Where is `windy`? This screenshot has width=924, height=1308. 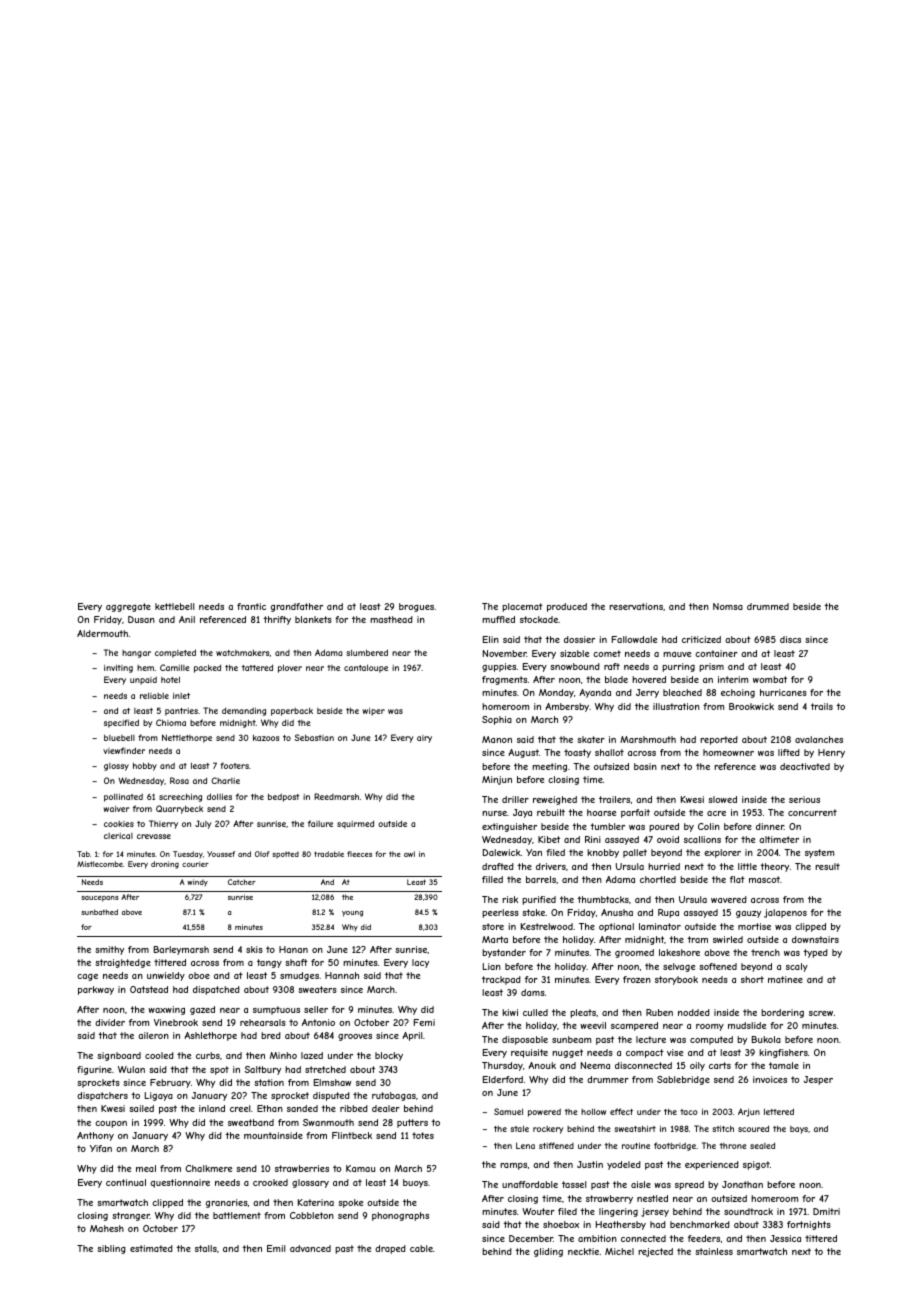
windy is located at coordinates (197, 882).
